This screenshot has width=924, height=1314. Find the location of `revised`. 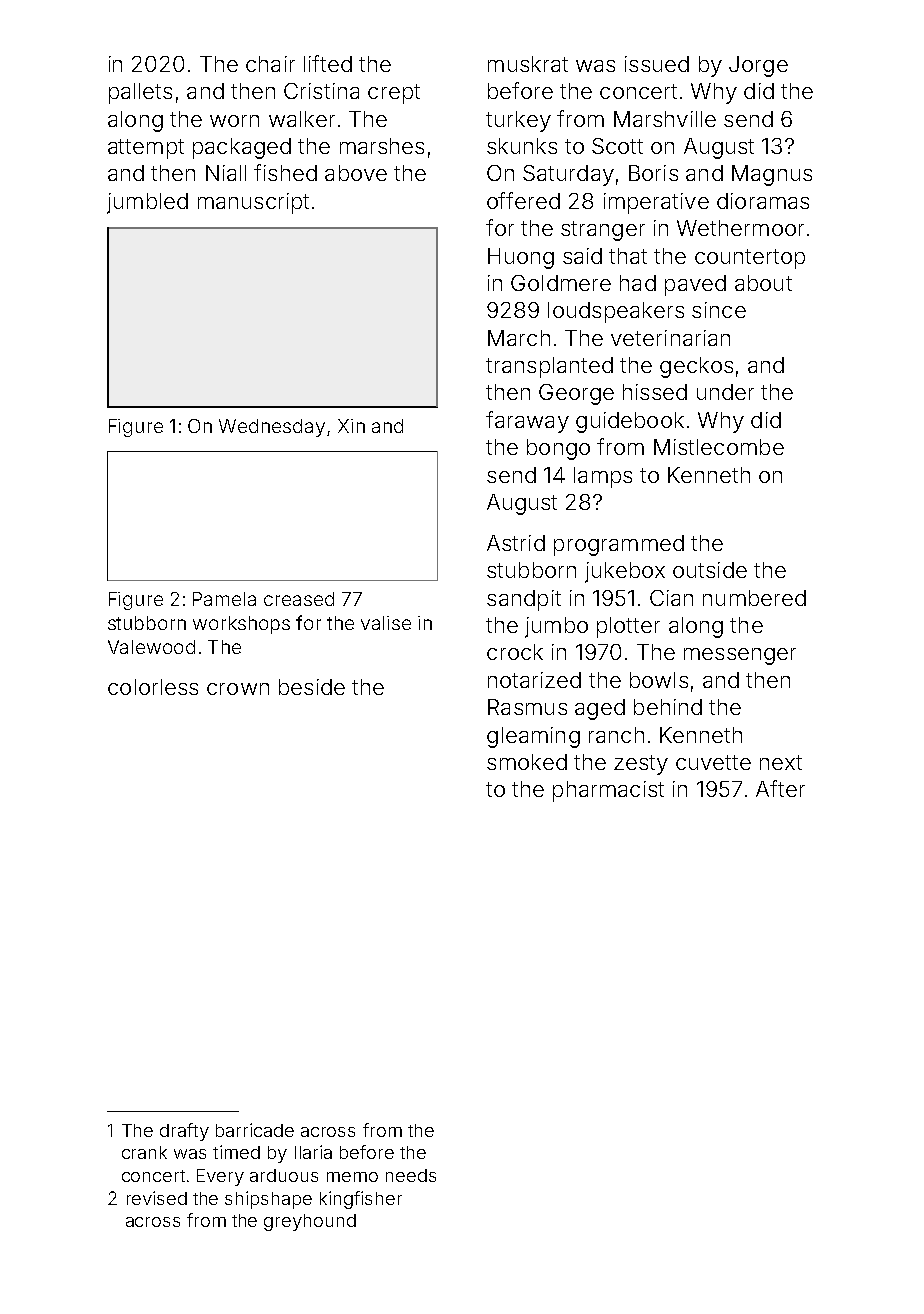

revised is located at coordinates (157, 1198).
